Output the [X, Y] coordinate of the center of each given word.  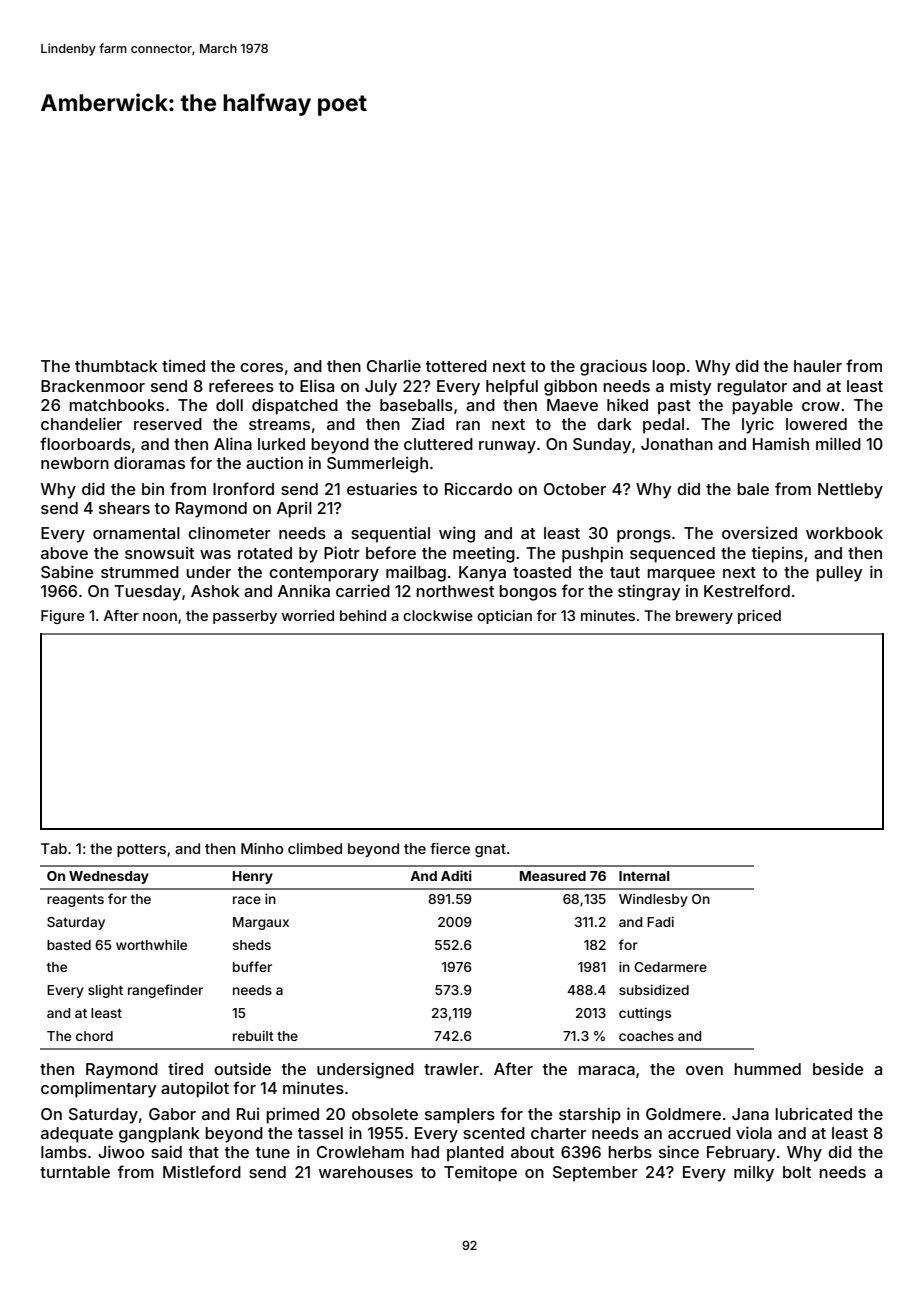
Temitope [480, 1173]
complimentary [98, 1089]
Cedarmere [670, 967]
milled [838, 443]
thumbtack [116, 366]
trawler [451, 1069]
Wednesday [109, 877]
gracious [613, 367]
